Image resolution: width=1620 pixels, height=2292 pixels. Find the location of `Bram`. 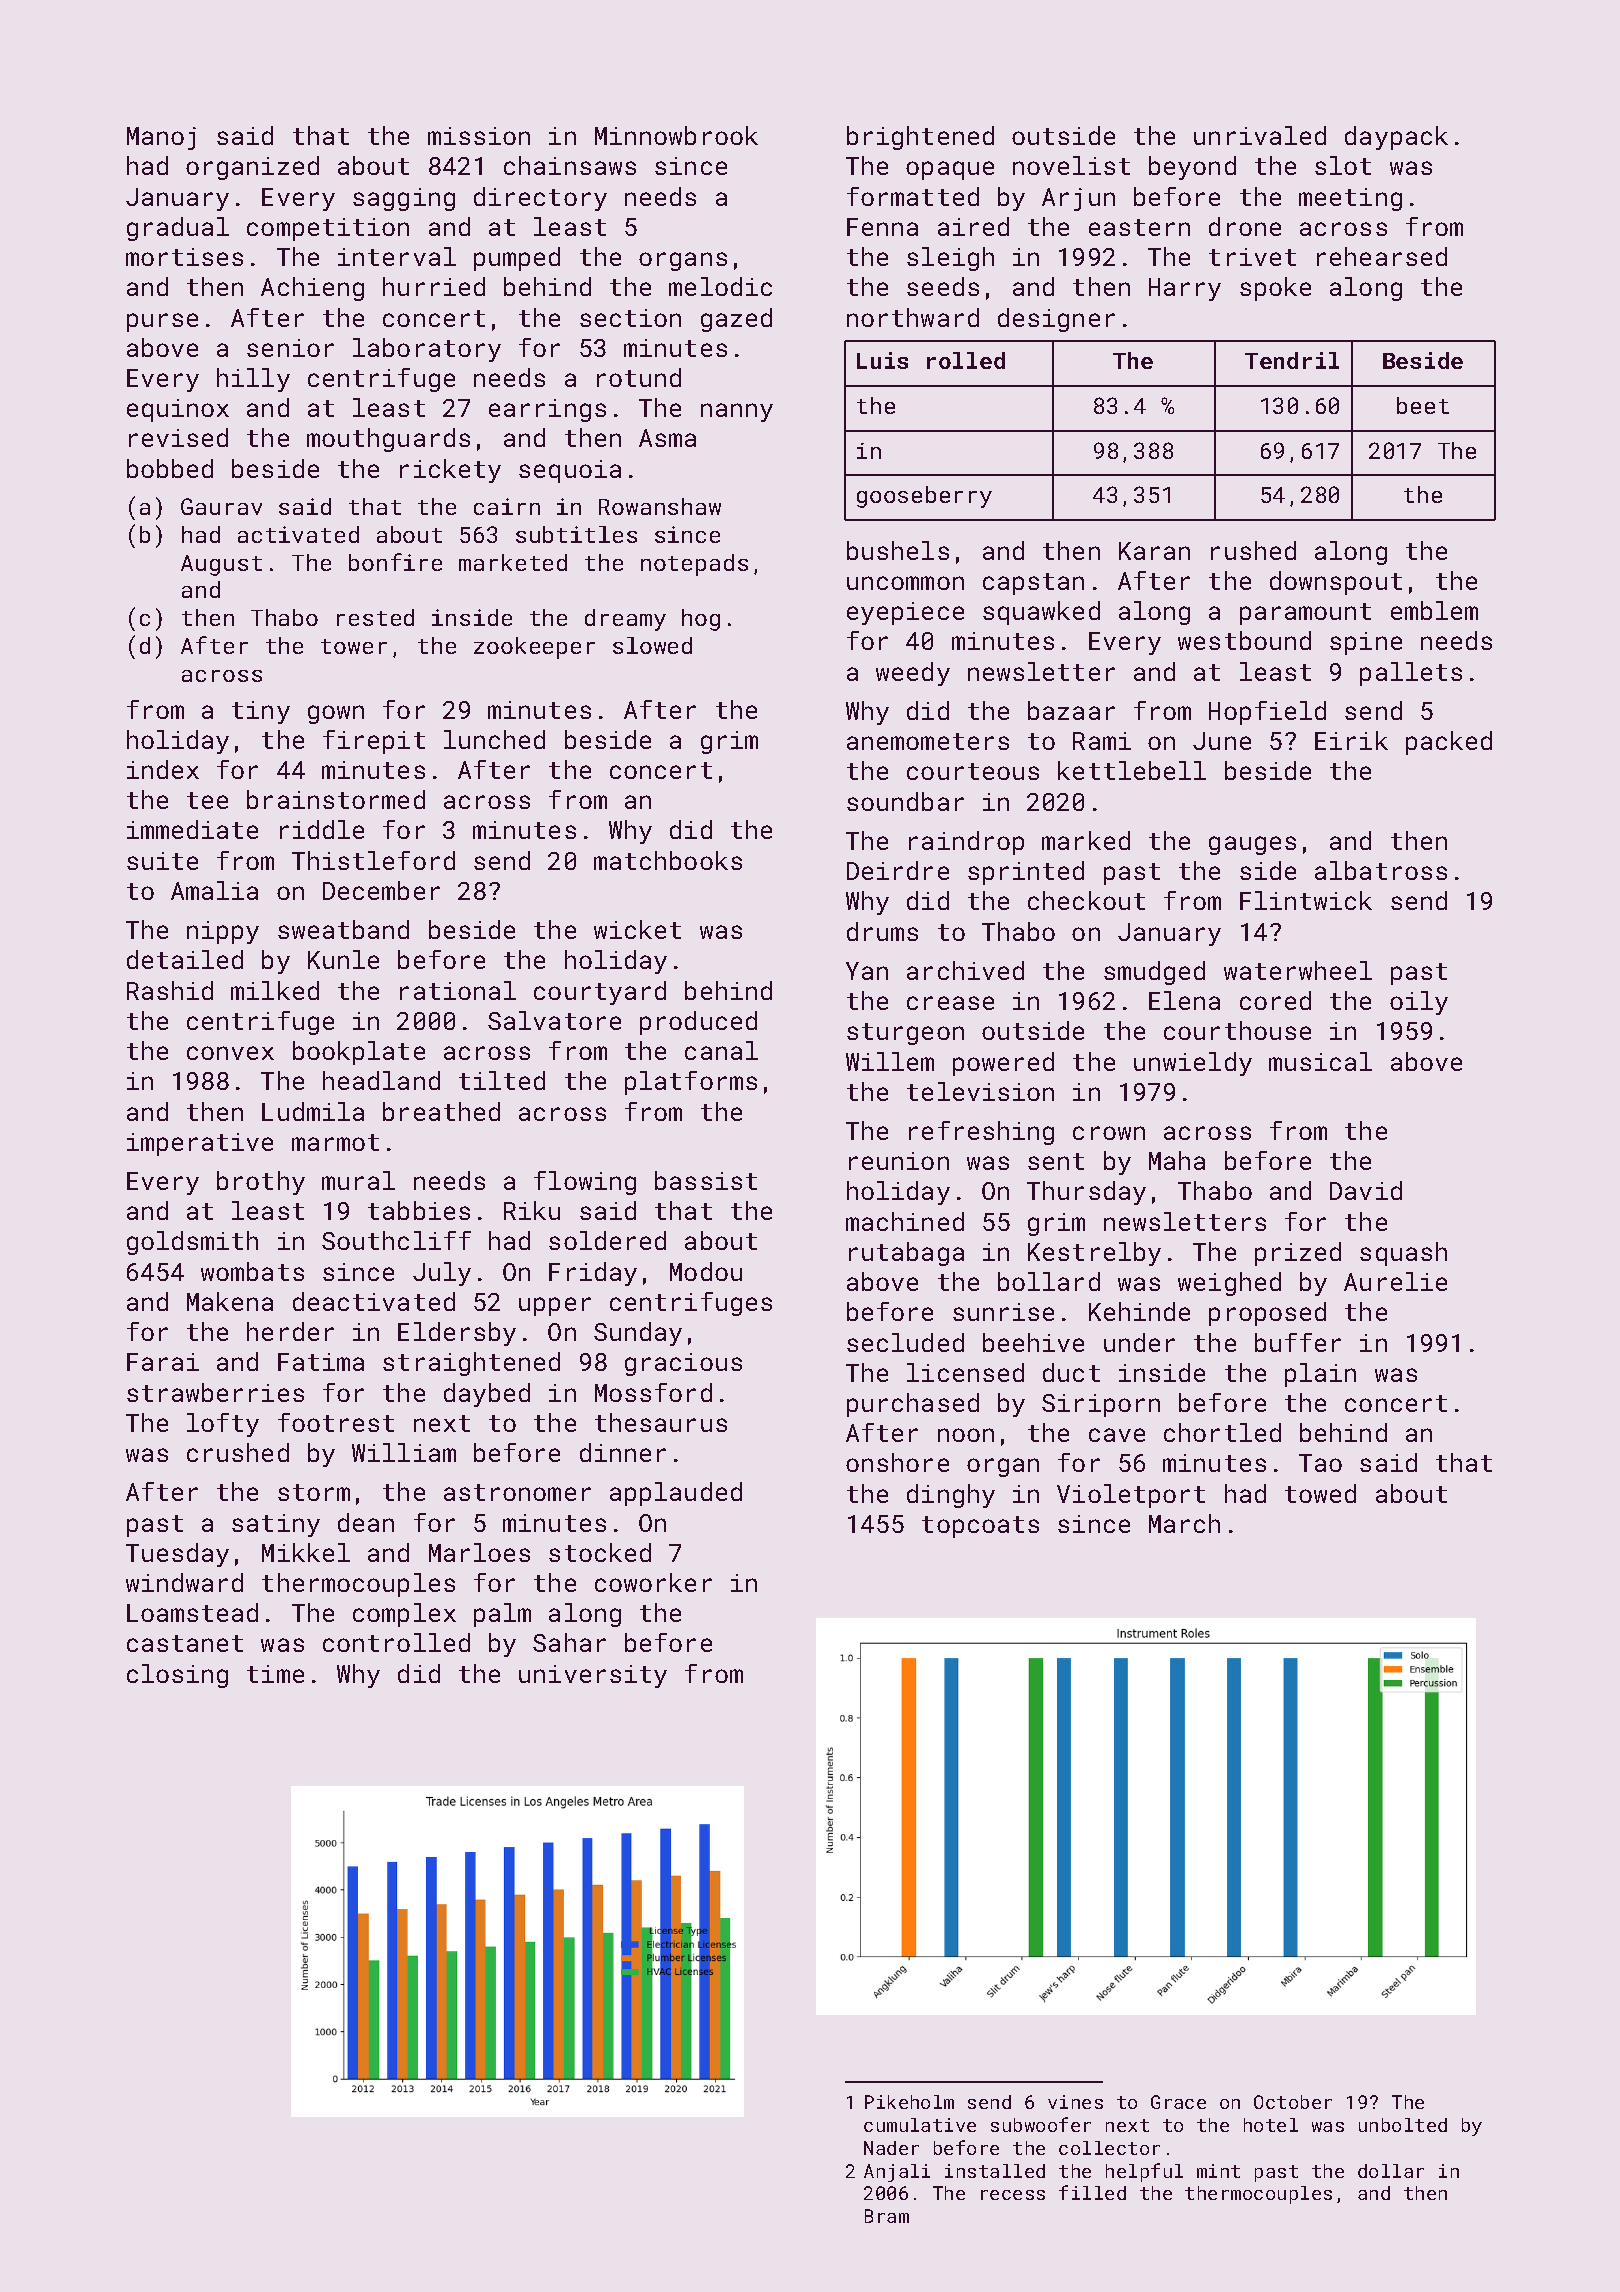

Bram is located at coordinates (887, 2216).
